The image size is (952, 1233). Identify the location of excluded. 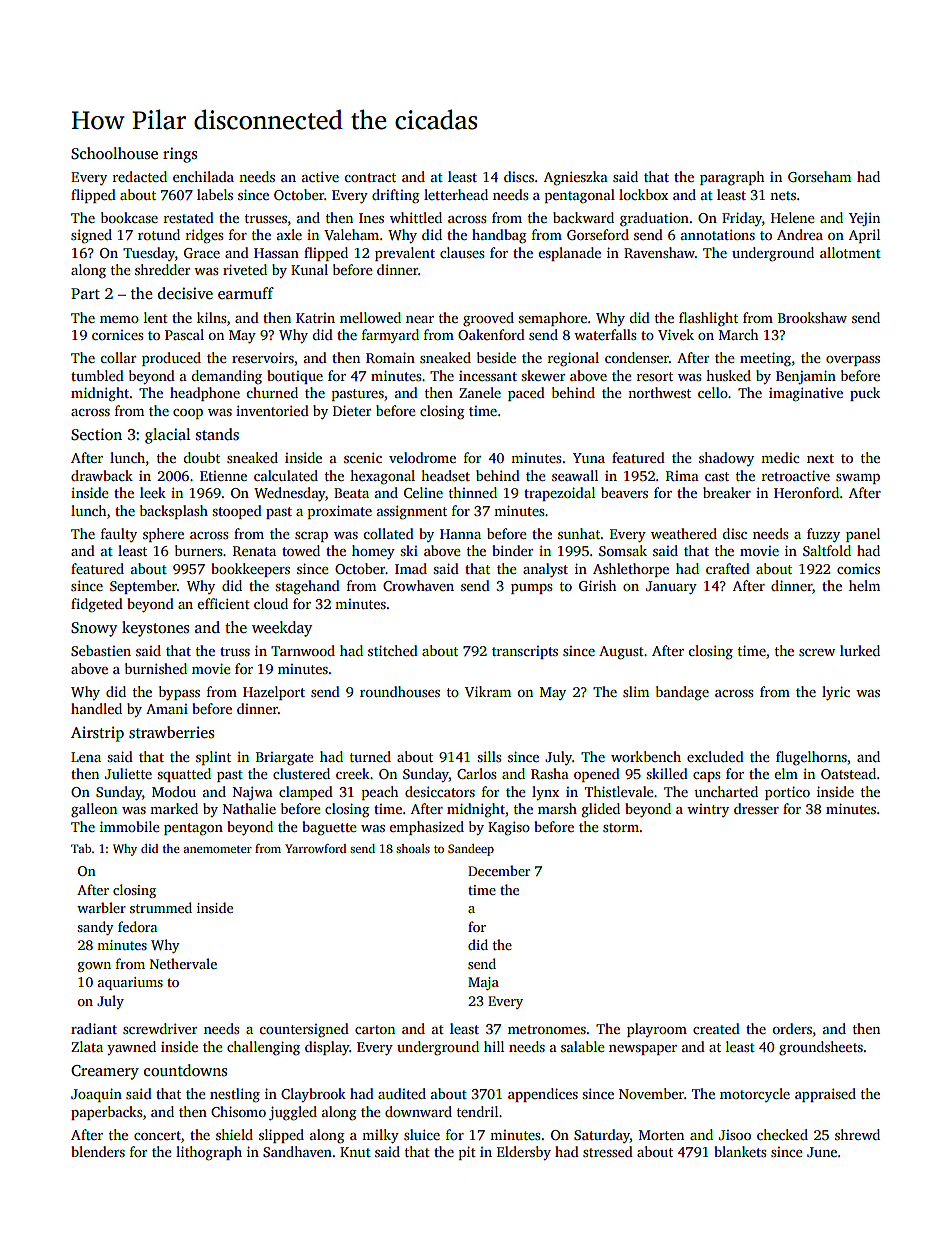
(715, 756).
